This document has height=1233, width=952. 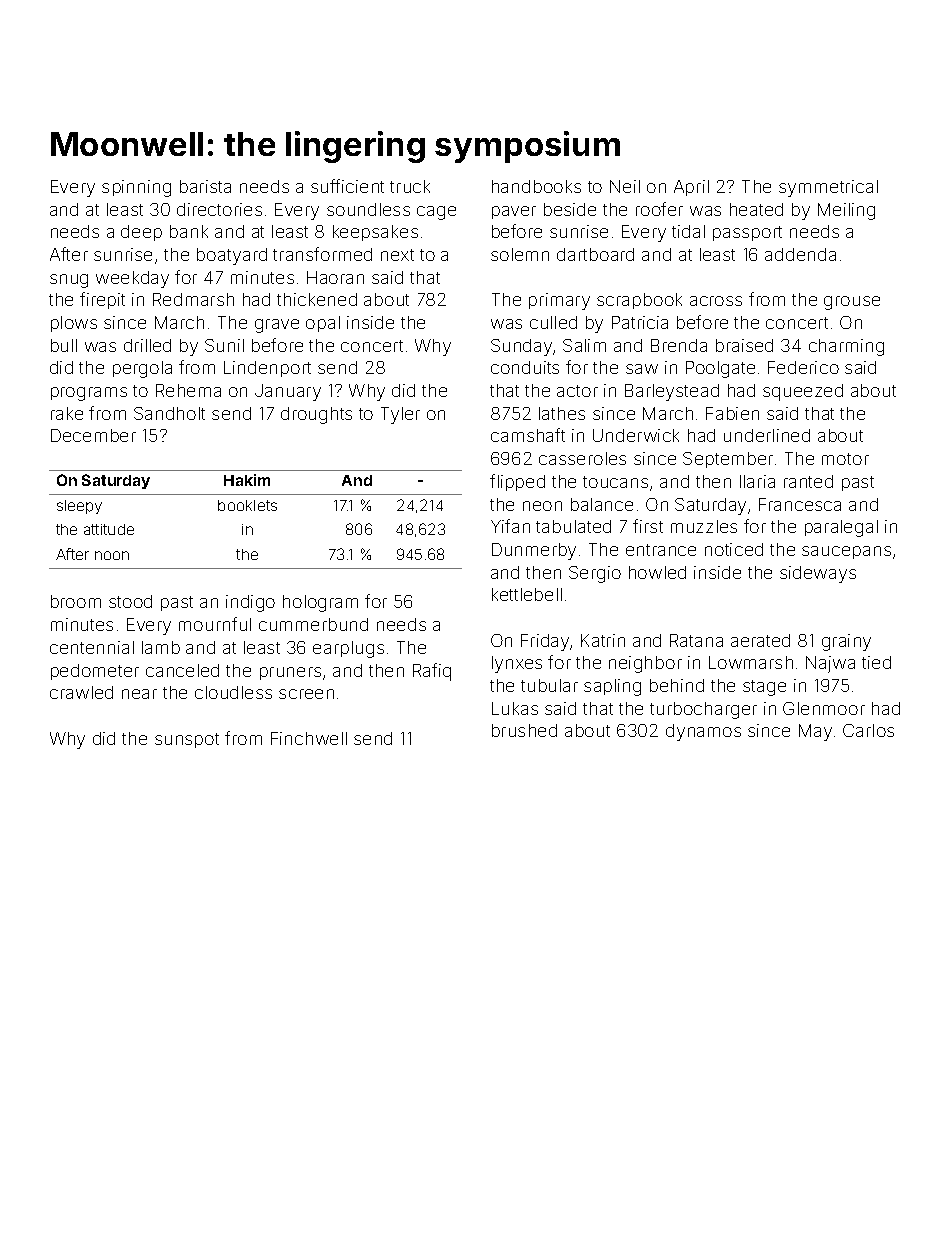 I want to click on passport, so click(x=747, y=233).
